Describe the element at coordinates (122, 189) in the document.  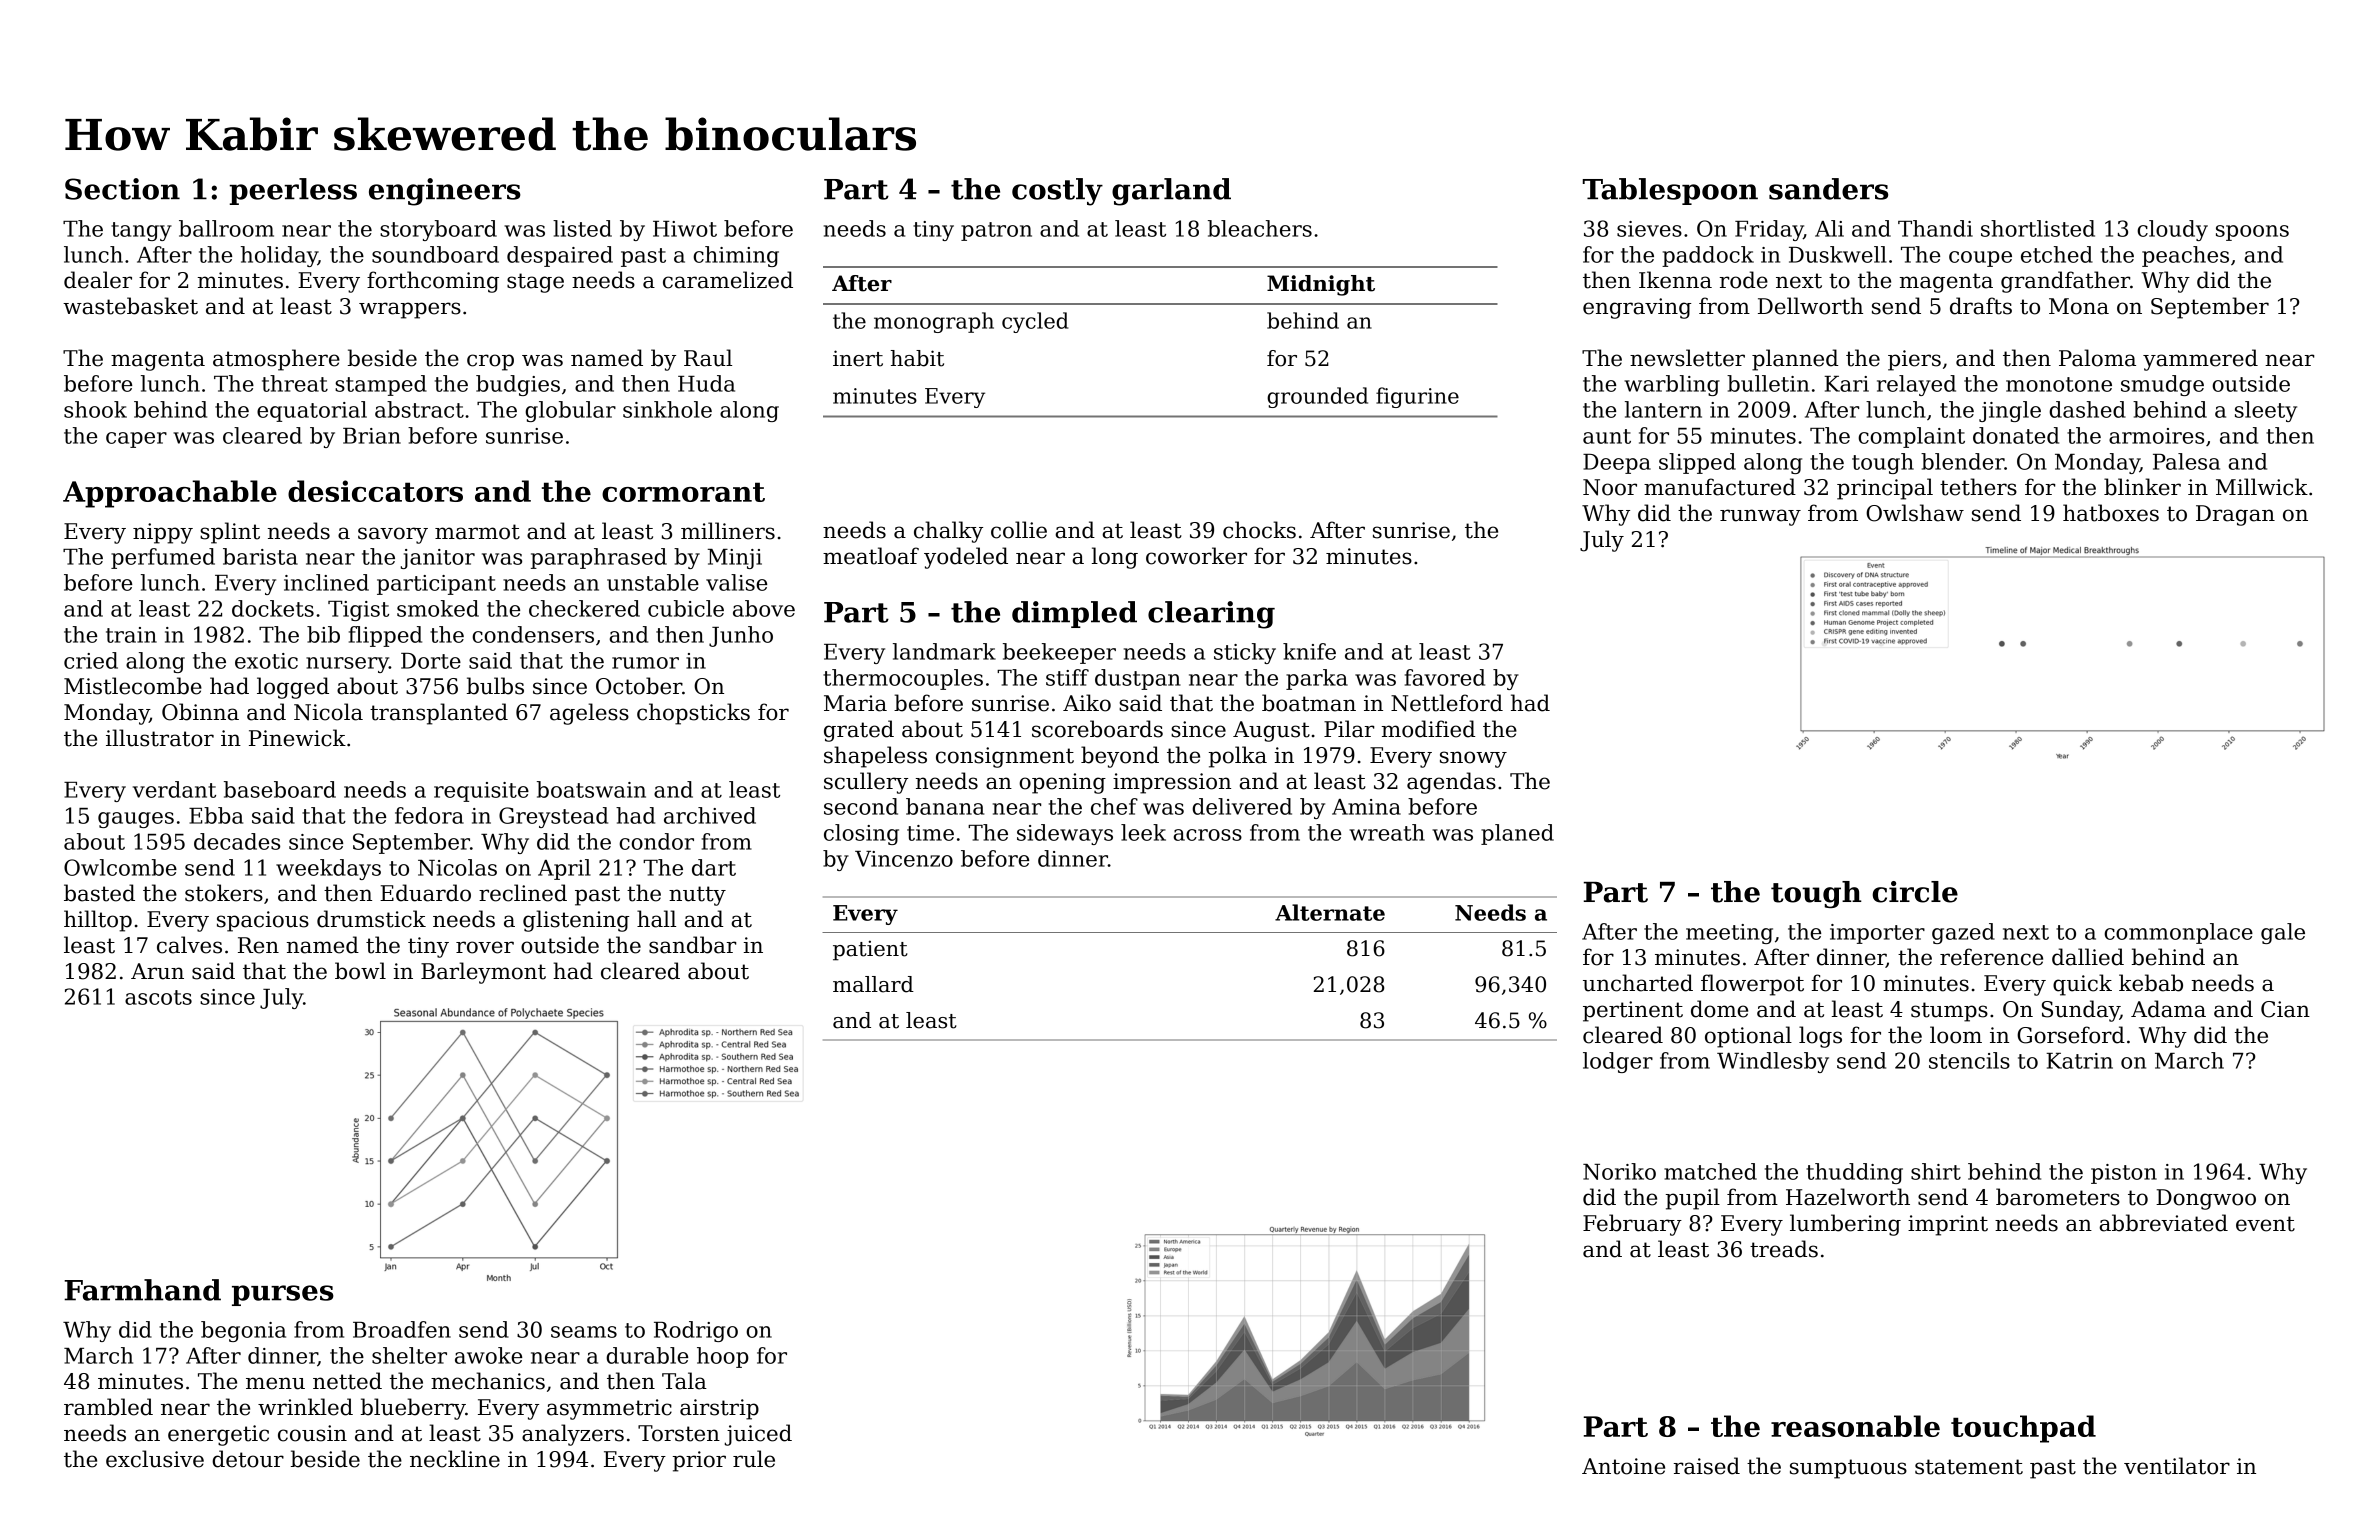
I see `Section` at that location.
